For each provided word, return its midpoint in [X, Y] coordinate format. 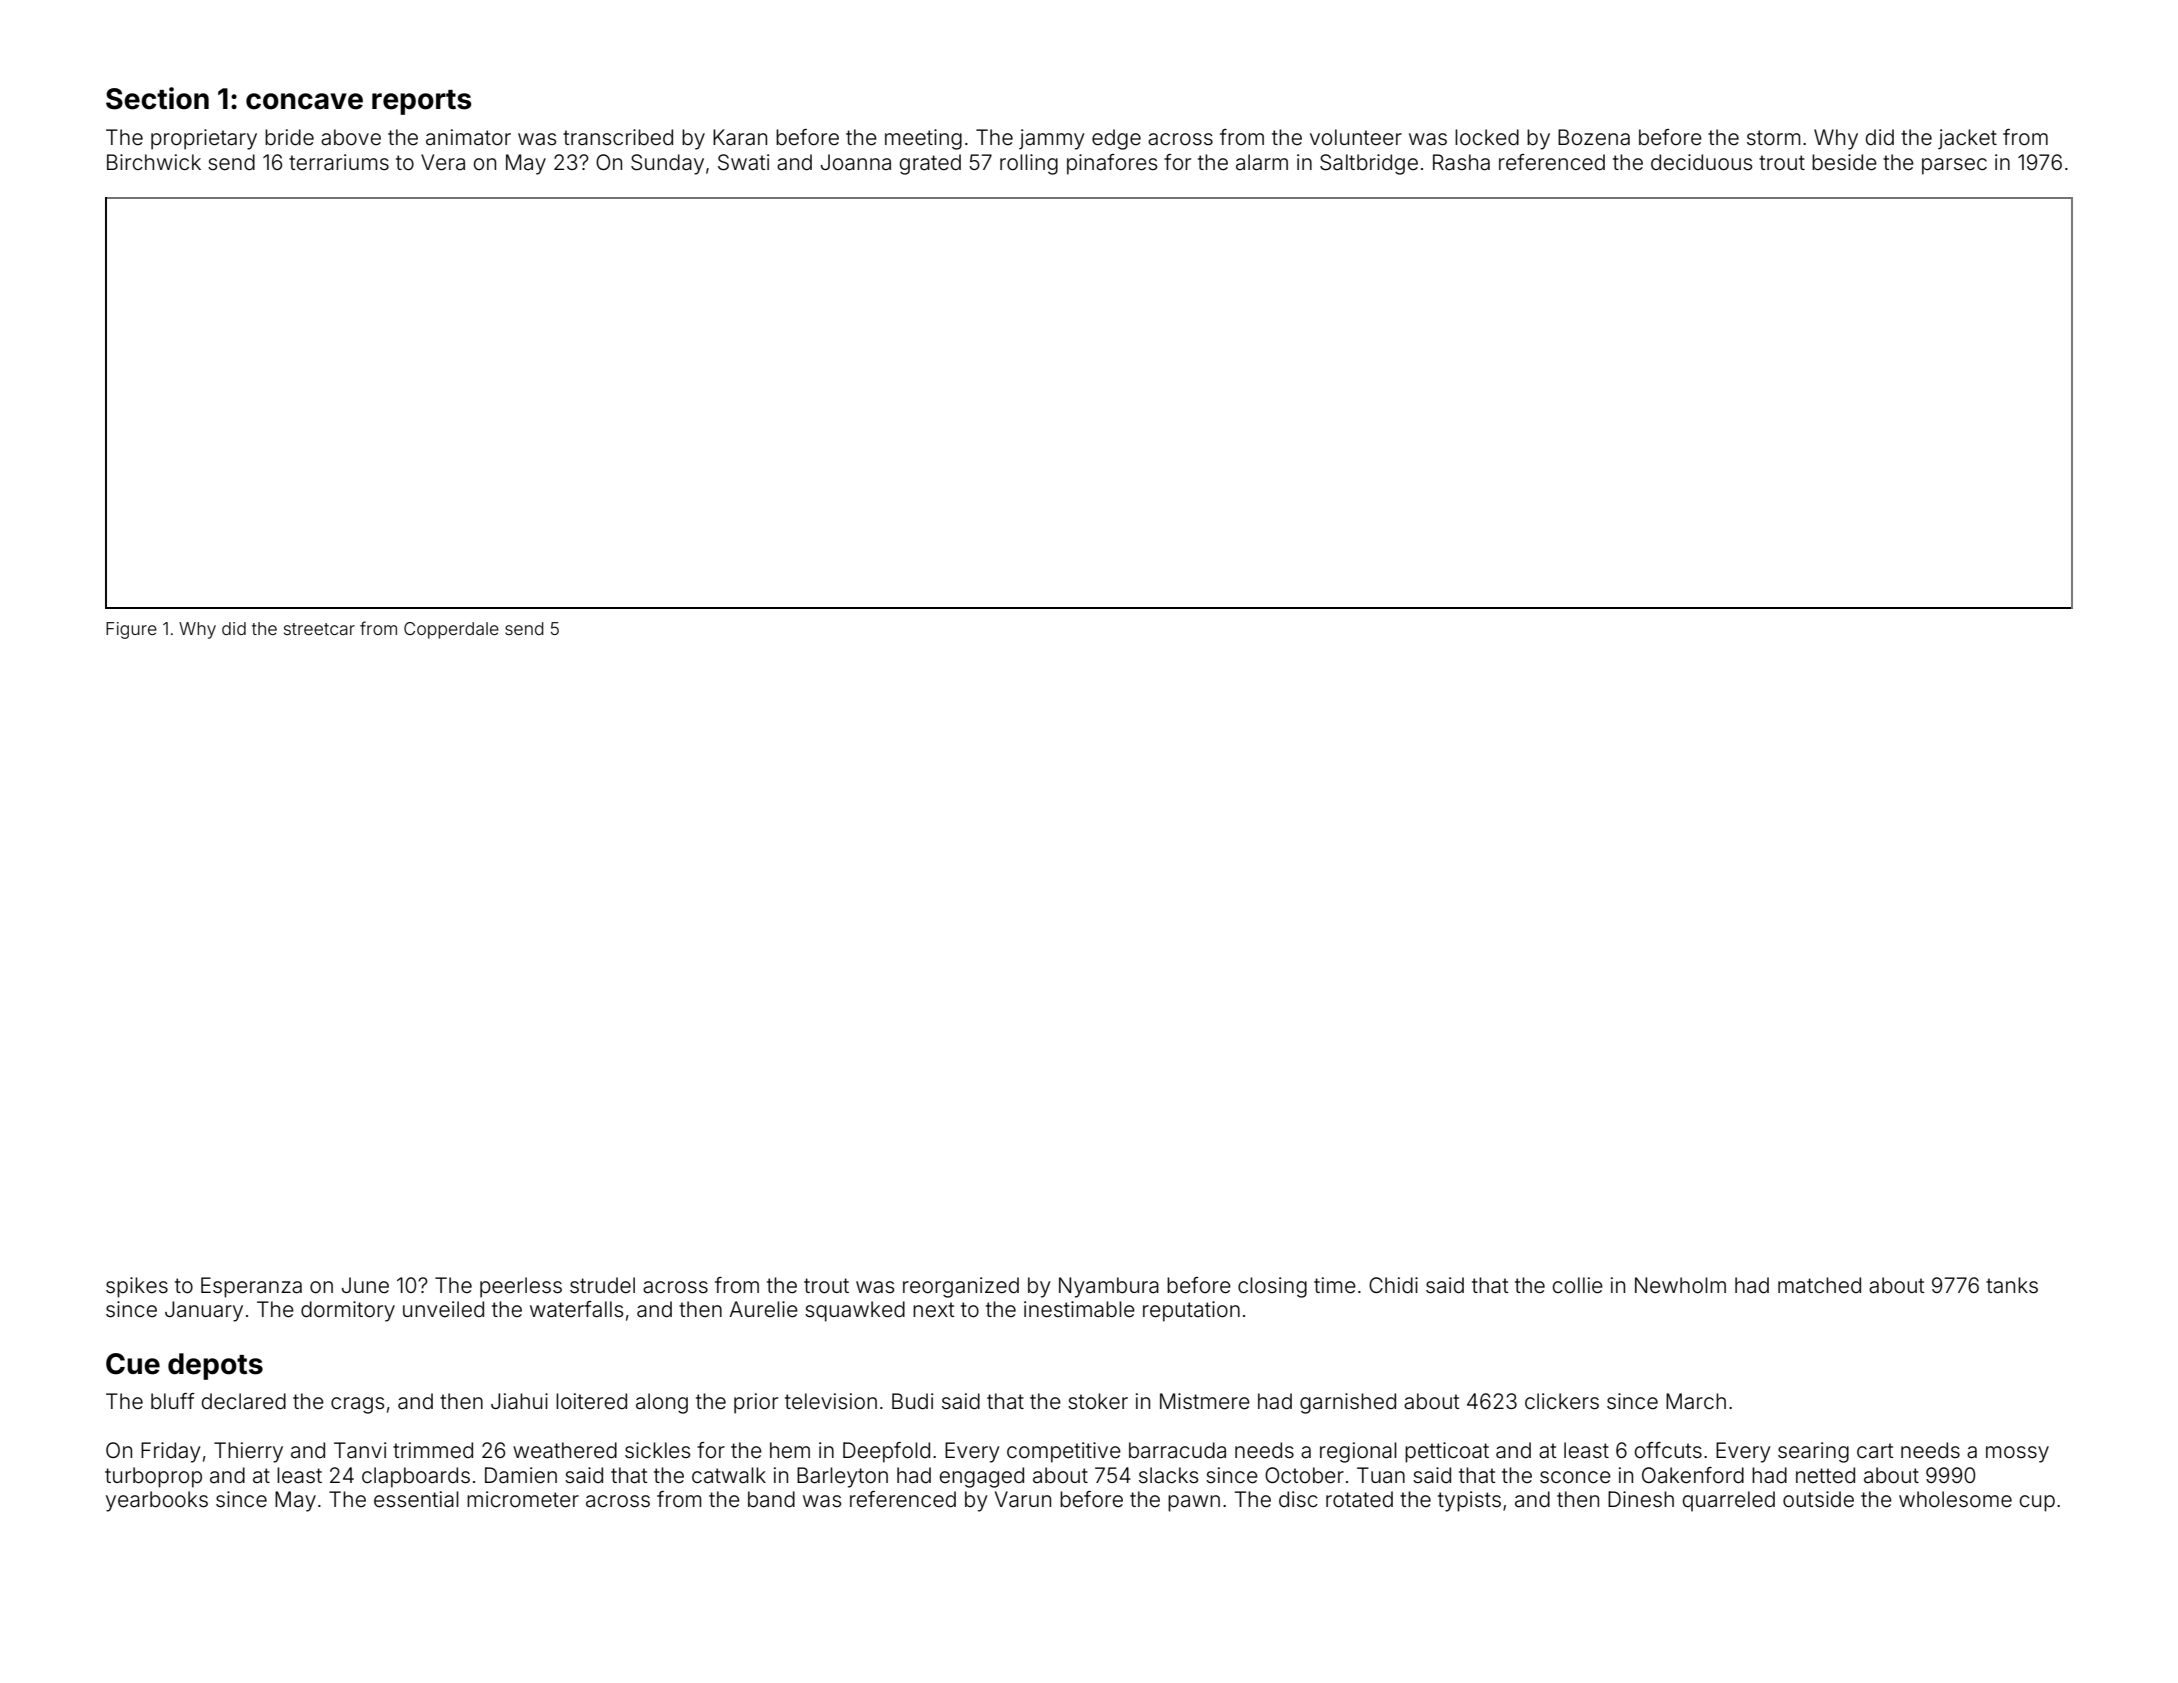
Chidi [1393, 1285]
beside [1844, 162]
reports [422, 102]
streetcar [319, 629]
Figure [131, 630]
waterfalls [576, 1309]
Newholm [1680, 1285]
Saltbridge [1369, 164]
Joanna [856, 162]
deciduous [1701, 162]
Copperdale [451, 630]
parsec [1954, 166]
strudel [602, 1285]
